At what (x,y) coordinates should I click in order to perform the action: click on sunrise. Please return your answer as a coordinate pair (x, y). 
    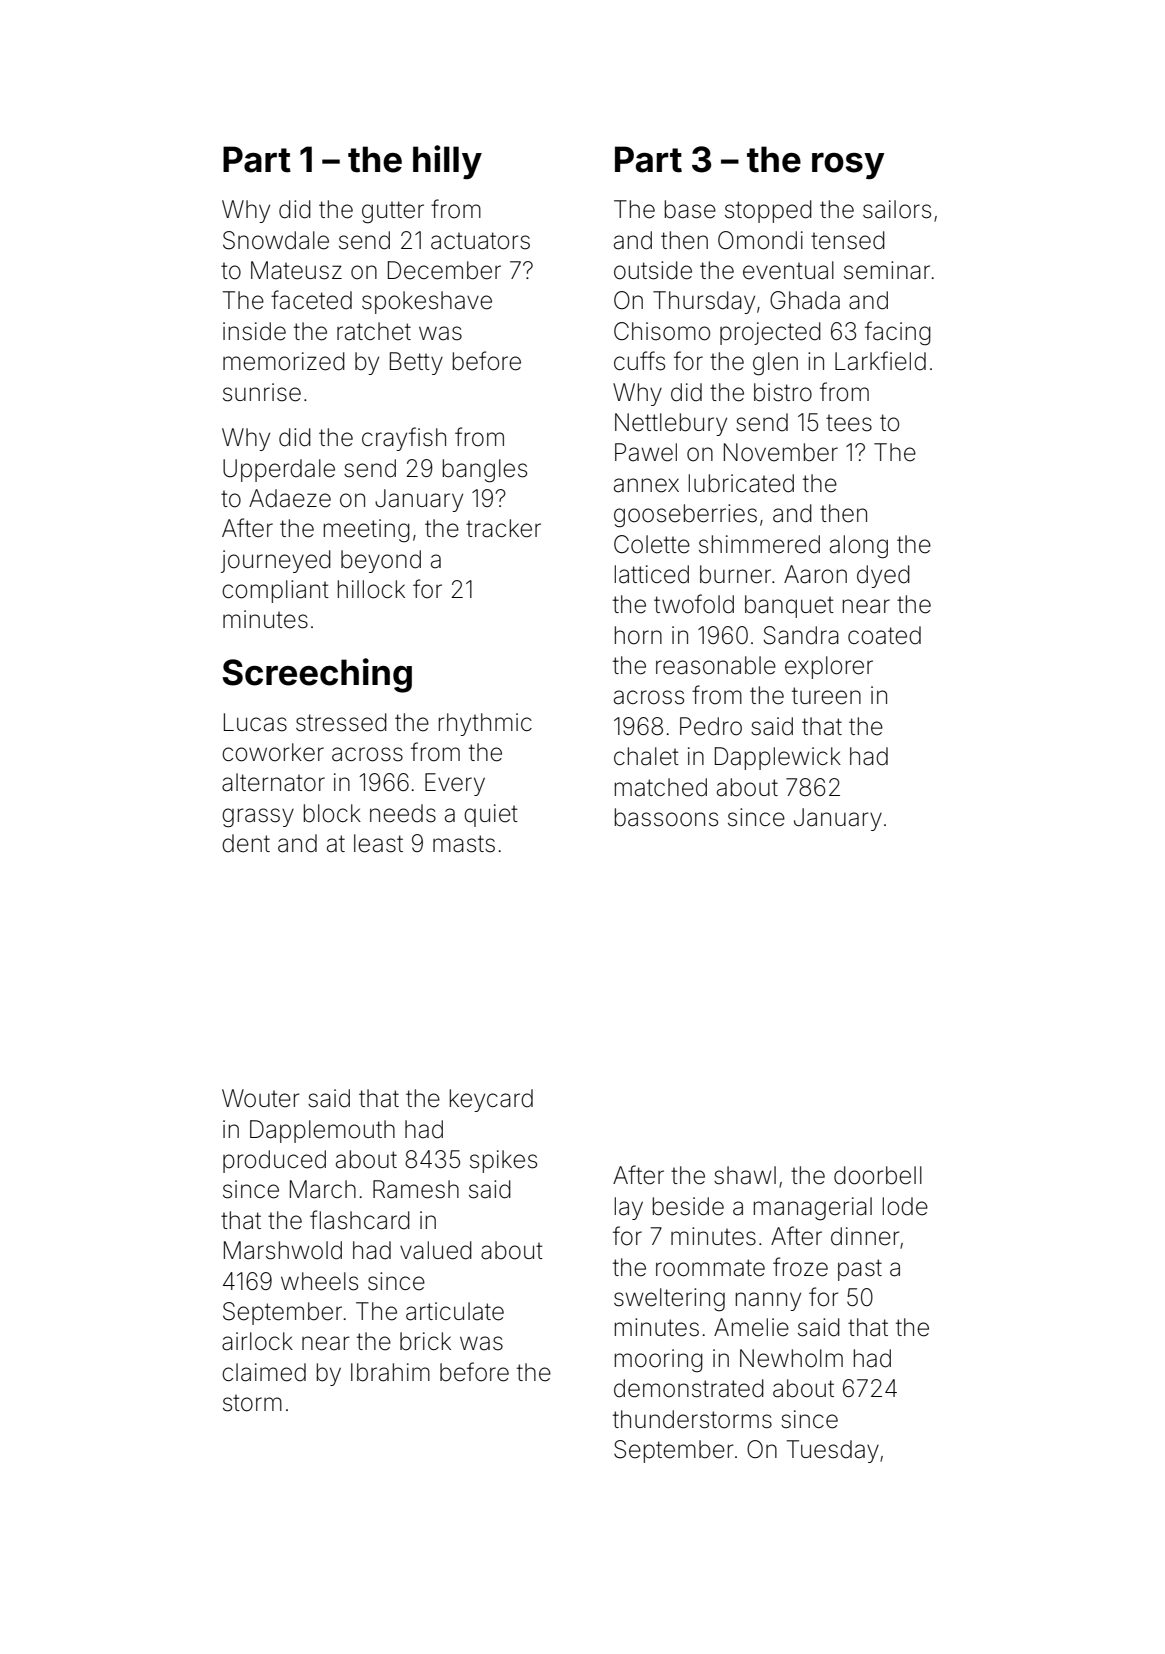
    Looking at the image, I should click on (262, 392).
